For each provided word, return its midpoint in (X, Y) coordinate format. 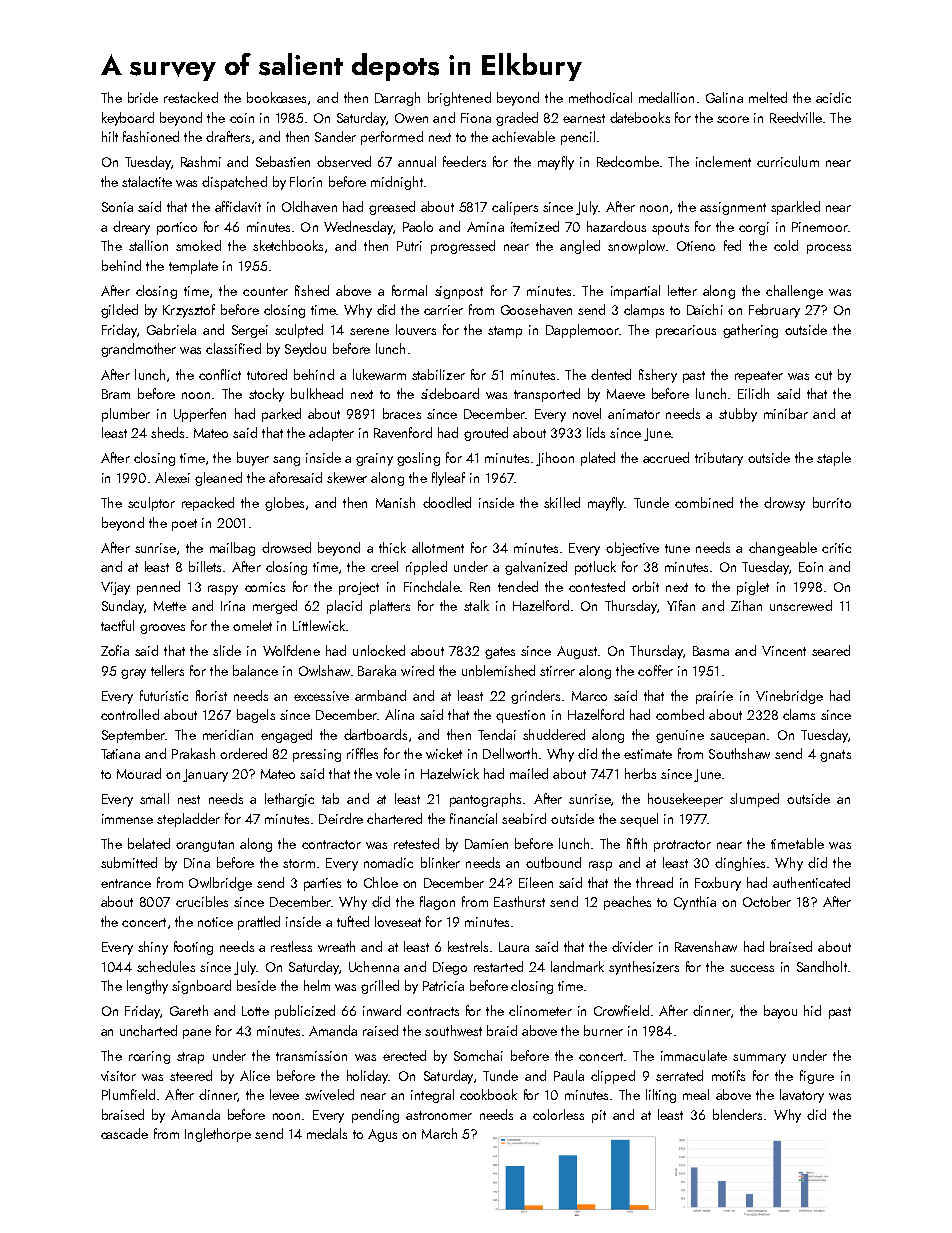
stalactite (147, 181)
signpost (459, 292)
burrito (832, 502)
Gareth (189, 1010)
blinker (440, 862)
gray (133, 674)
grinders (535, 697)
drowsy (784, 504)
